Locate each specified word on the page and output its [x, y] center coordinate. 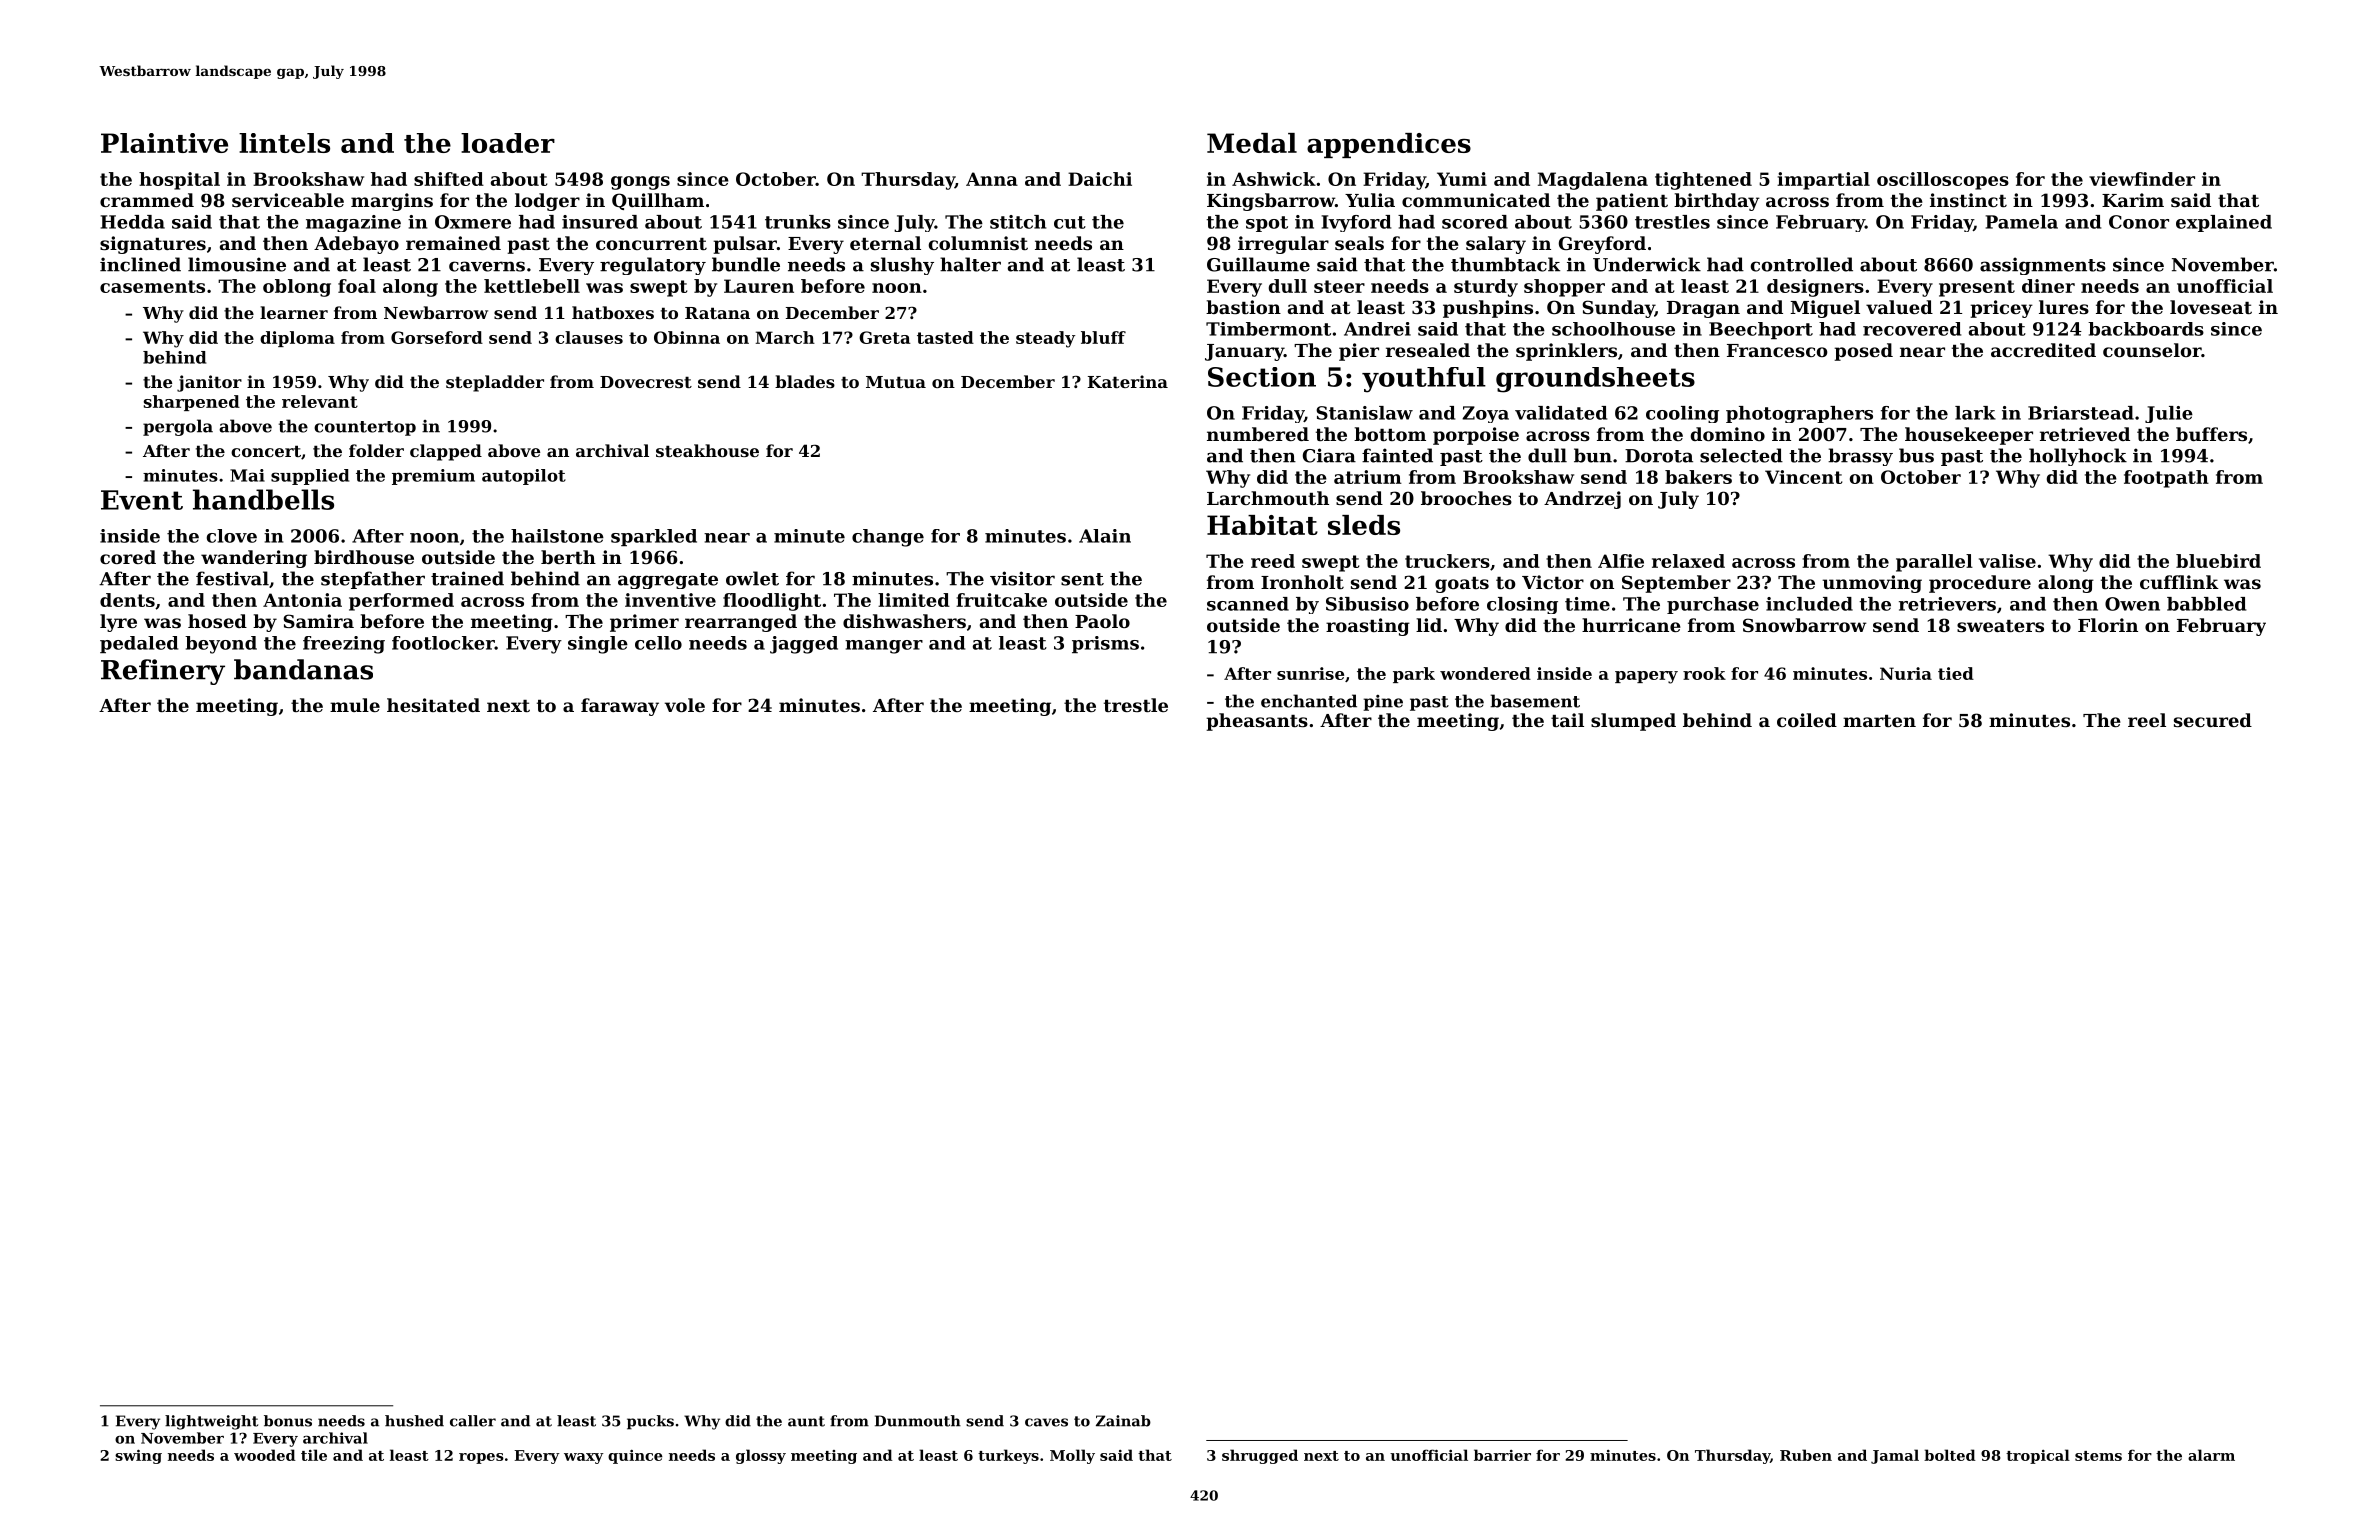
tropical [2038, 1456]
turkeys [1008, 1456]
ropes [481, 1458]
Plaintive [164, 143]
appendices [1389, 145]
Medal [1252, 143]
